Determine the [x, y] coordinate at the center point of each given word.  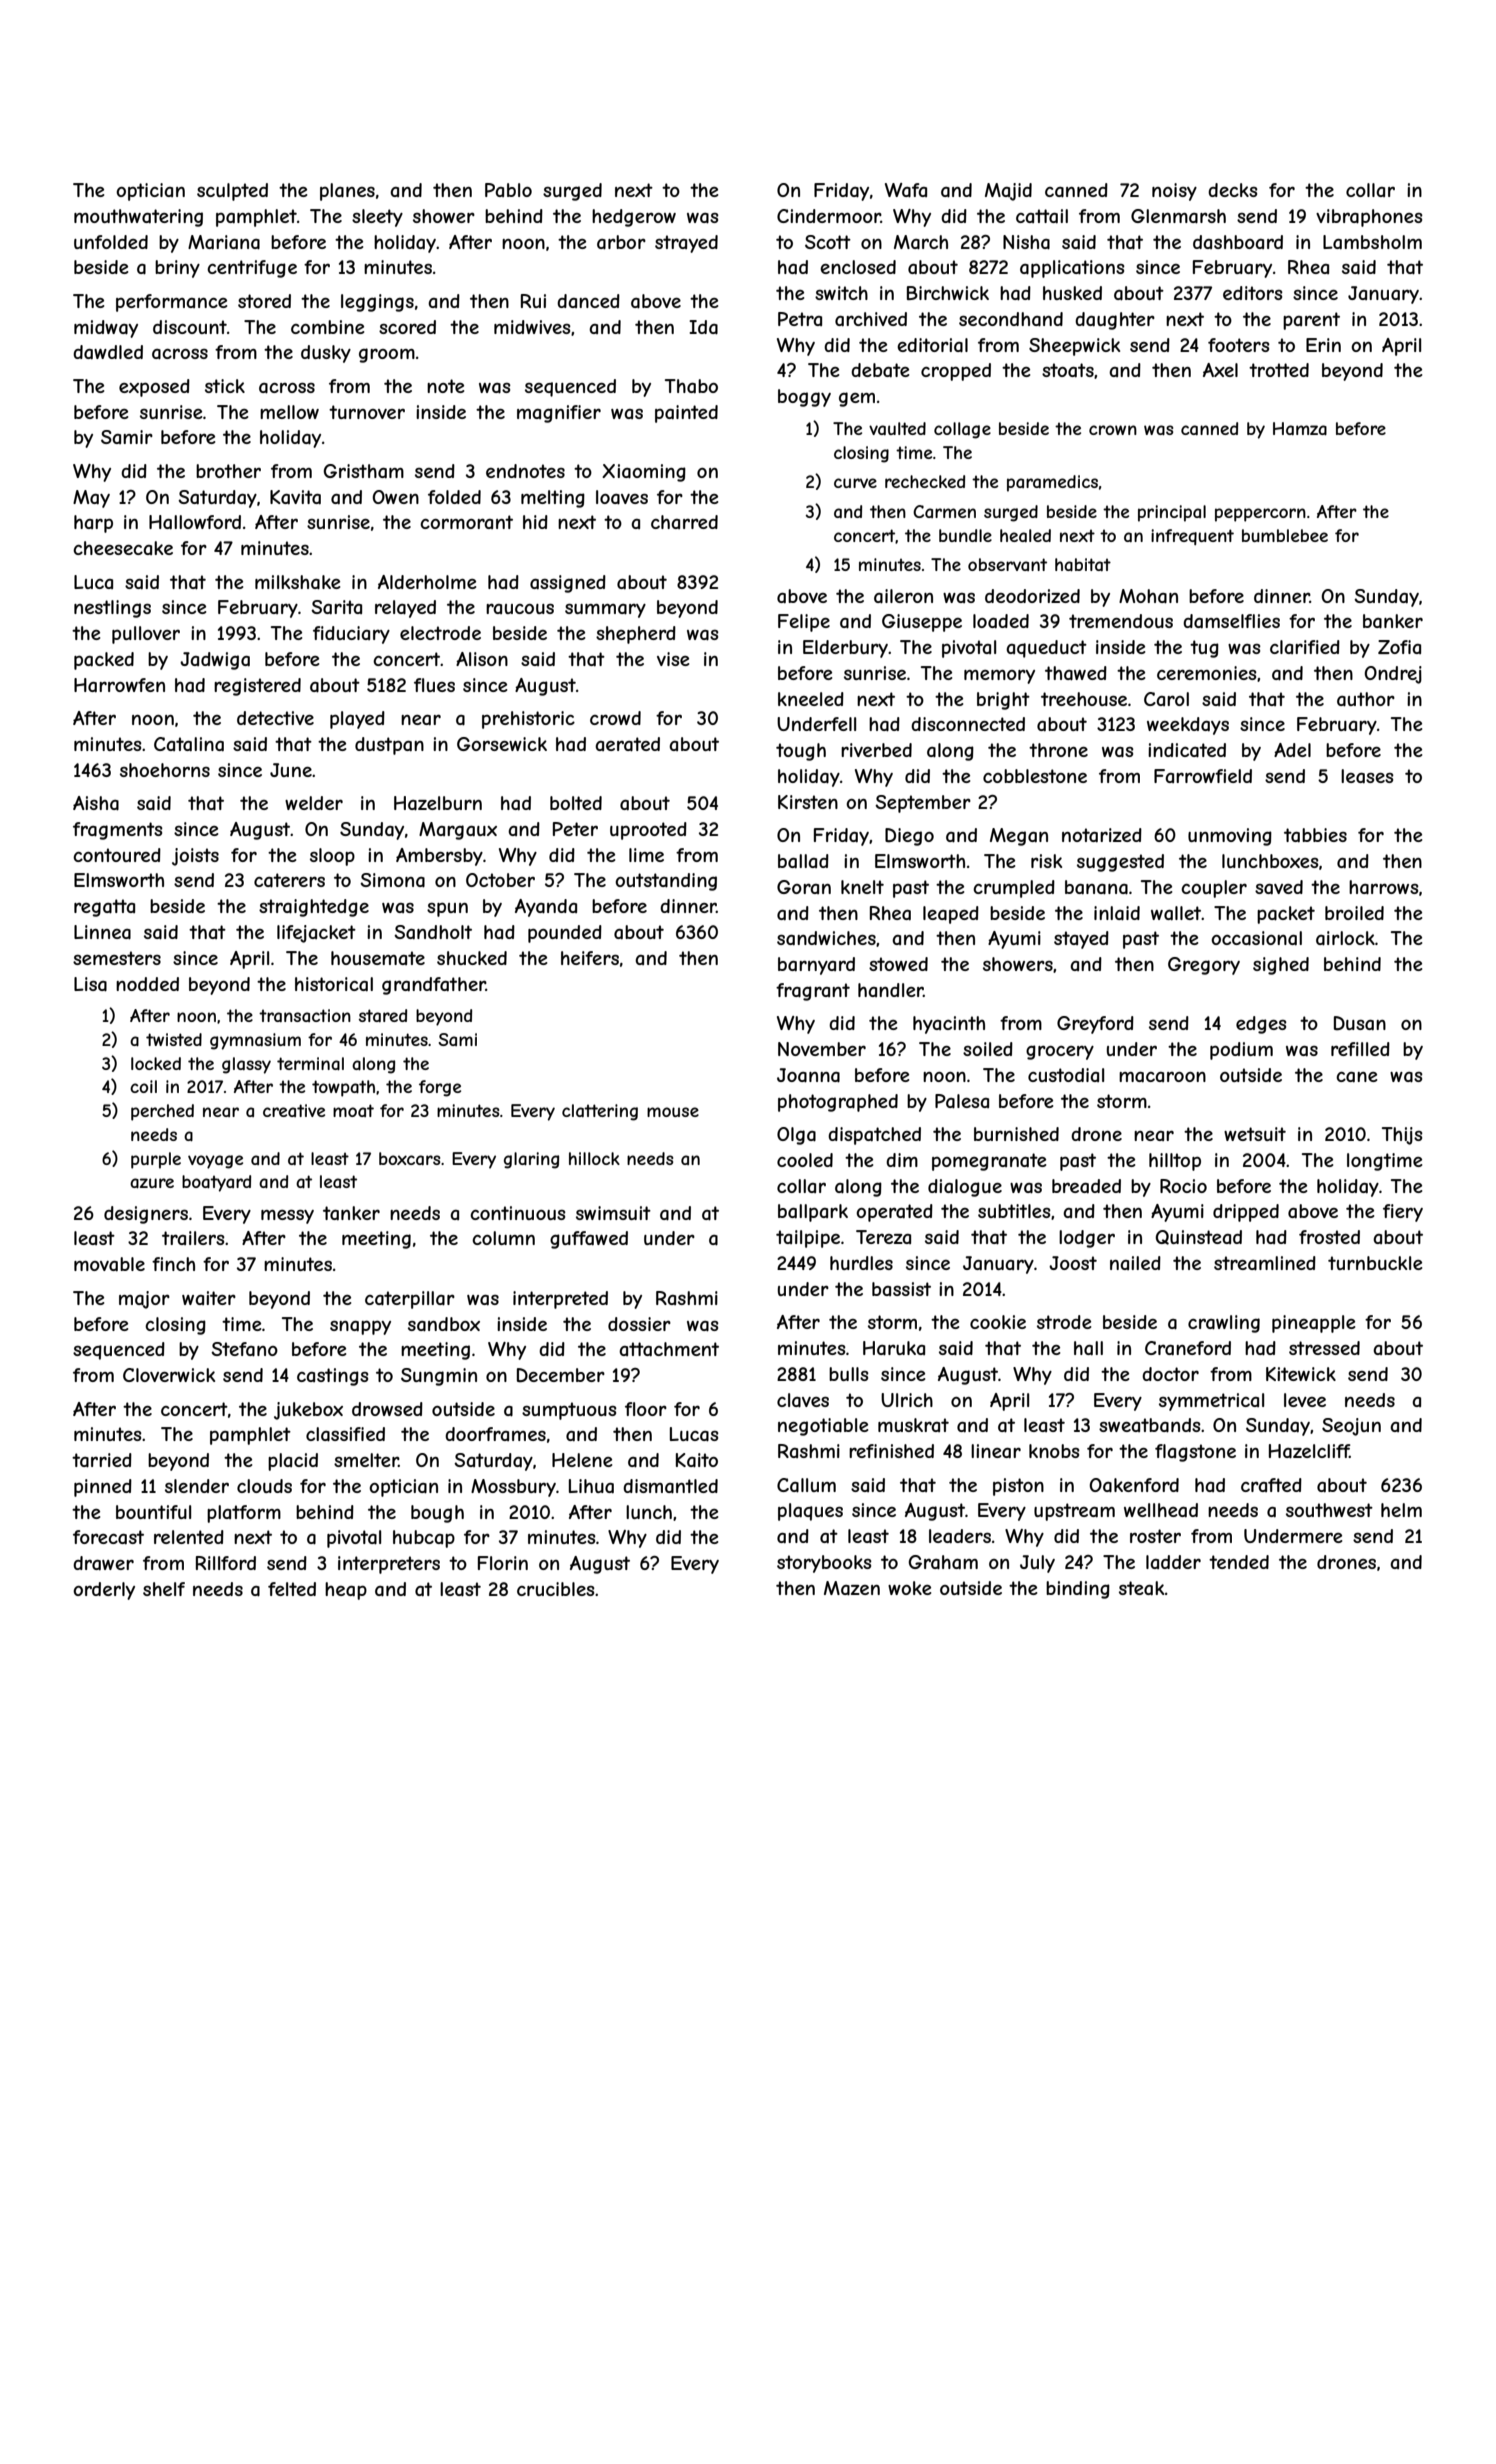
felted [292, 1589]
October [500, 880]
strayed [686, 244]
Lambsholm [1372, 242]
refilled [1360, 1049]
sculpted [232, 192]
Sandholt [433, 932]
